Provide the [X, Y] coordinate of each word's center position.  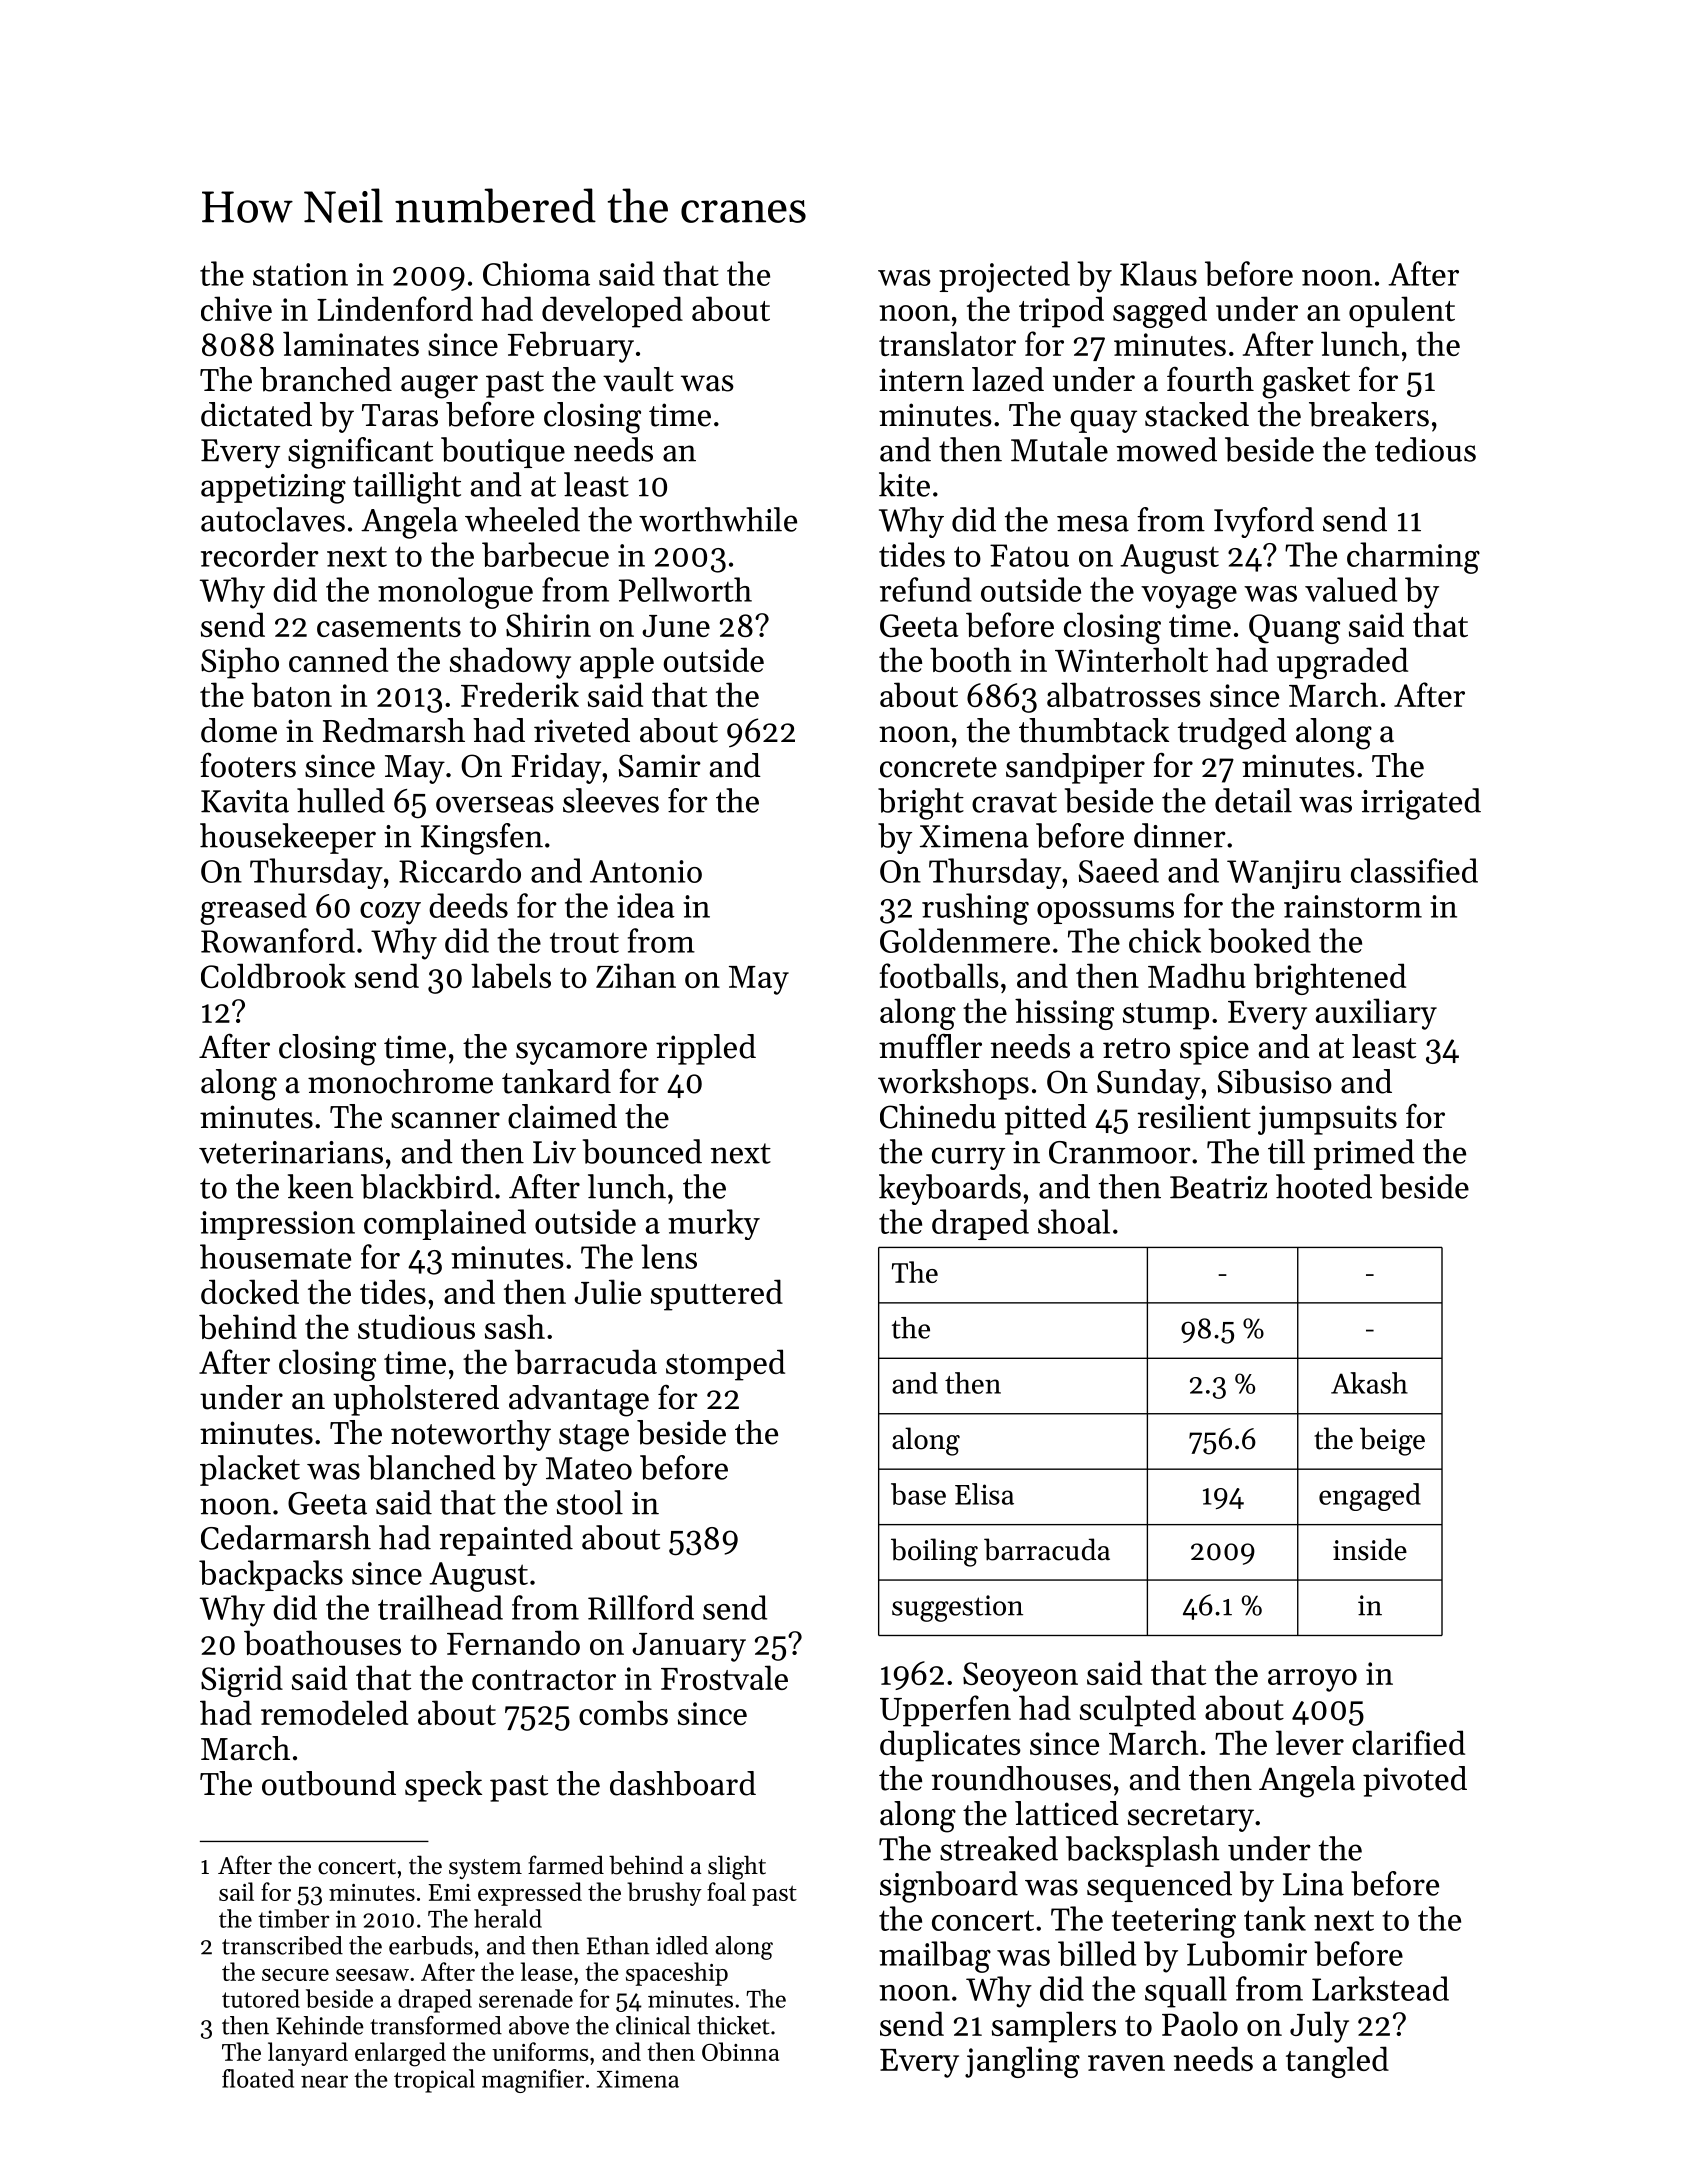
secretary [1191, 1818]
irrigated [1421, 804]
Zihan [636, 975]
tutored [261, 1998]
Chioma [536, 273]
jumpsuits [1327, 1120]
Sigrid [242, 1681]
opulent [1402, 312]
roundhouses [1021, 1778]
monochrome [400, 1081]
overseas [495, 804]
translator [947, 343]
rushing [975, 909]
